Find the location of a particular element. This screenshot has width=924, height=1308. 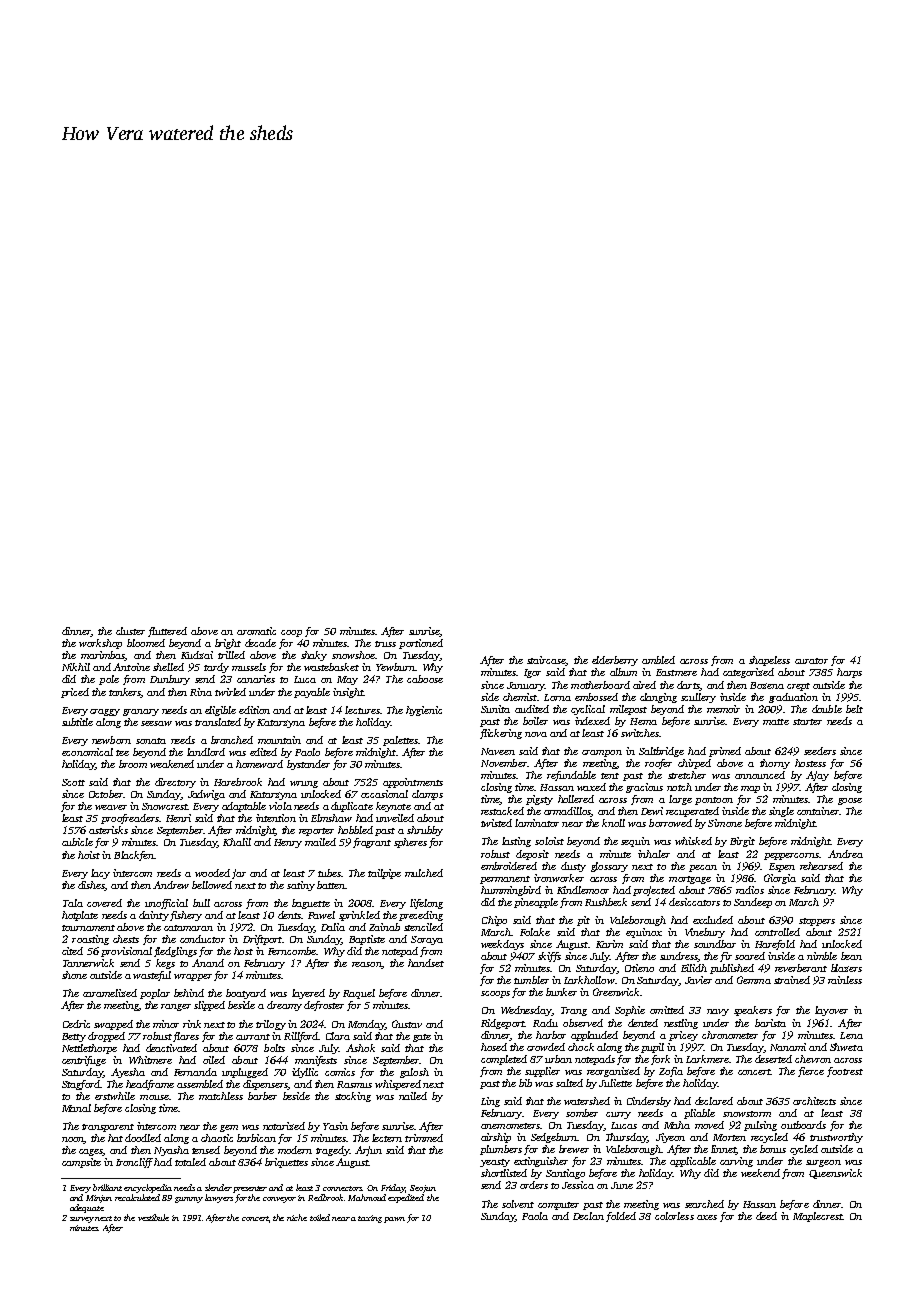

scullery is located at coordinates (698, 698).
